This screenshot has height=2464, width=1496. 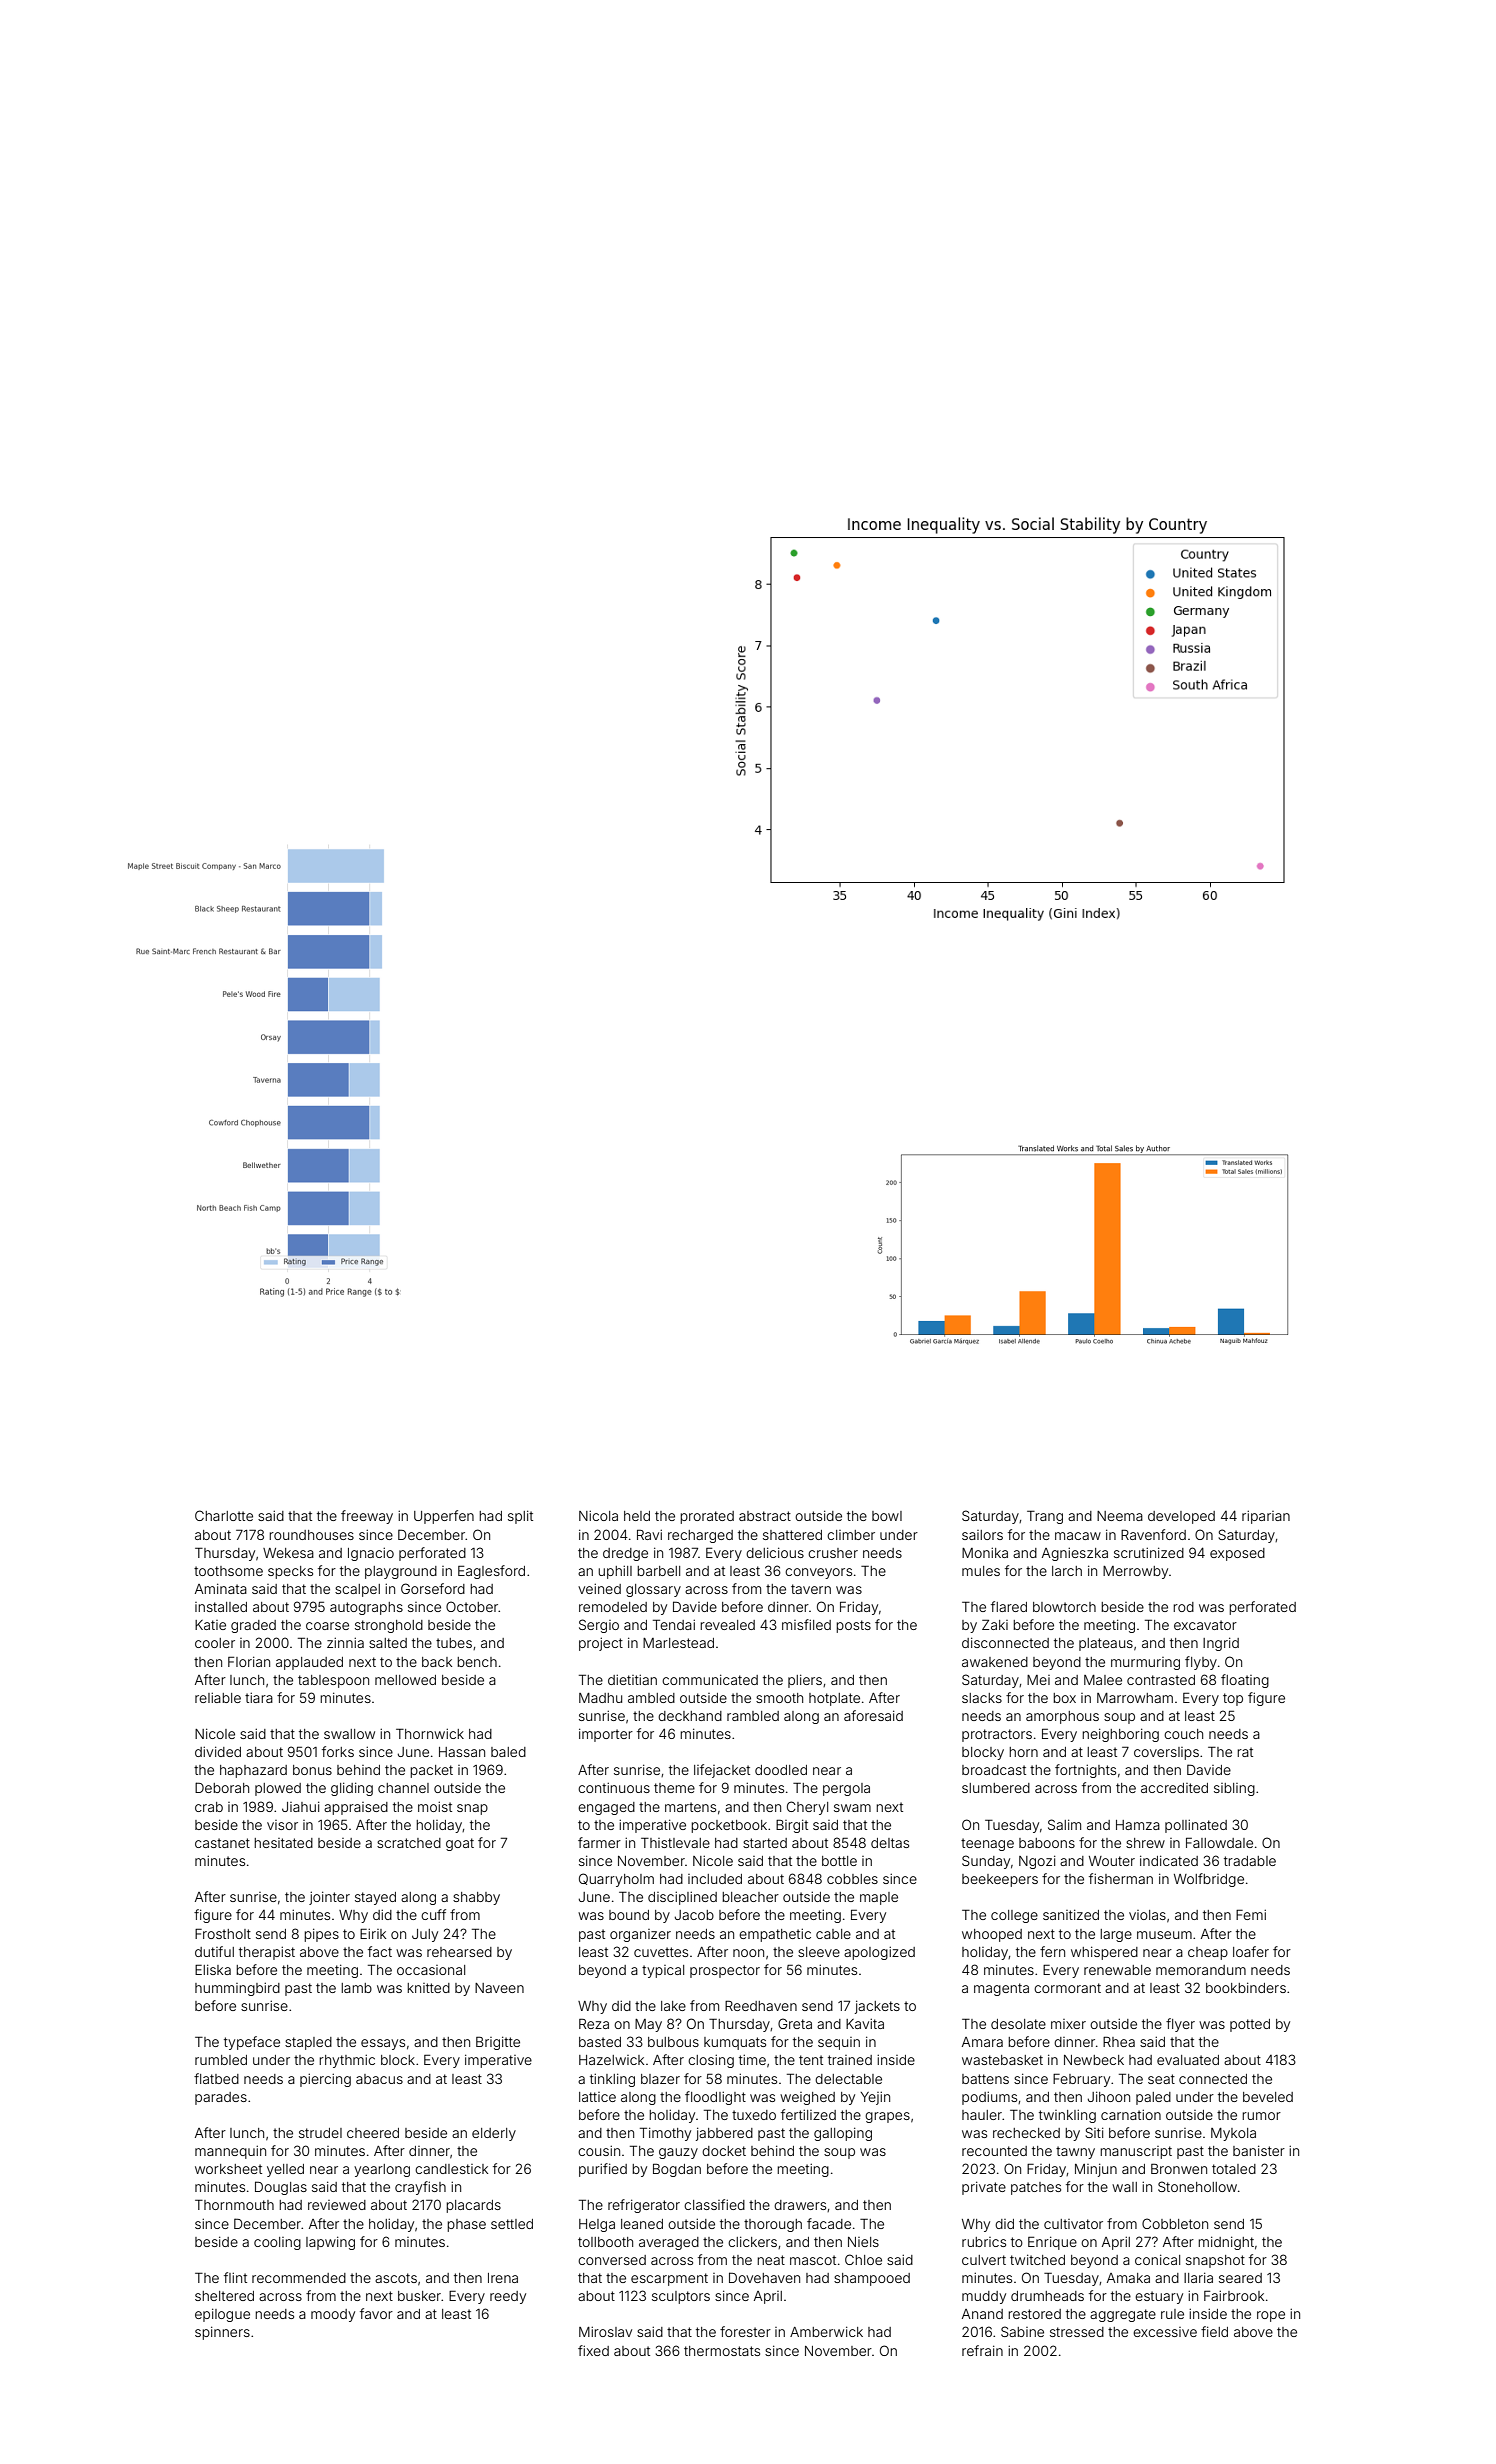 I want to click on typeface, so click(x=252, y=2043).
